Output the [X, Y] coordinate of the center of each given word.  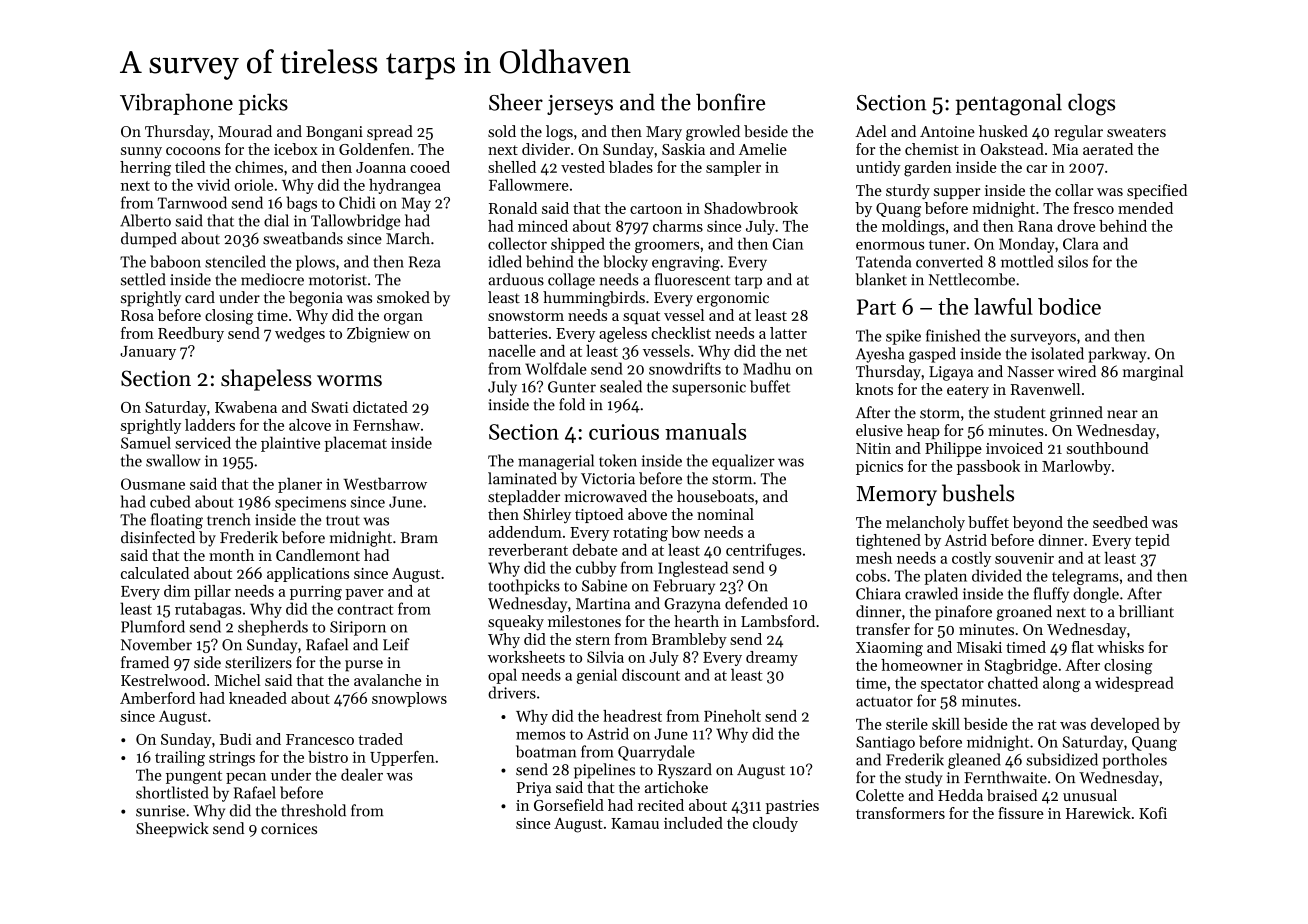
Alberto [145, 220]
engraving [686, 263]
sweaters [1136, 132]
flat [1083, 647]
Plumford [153, 626]
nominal [725, 514]
